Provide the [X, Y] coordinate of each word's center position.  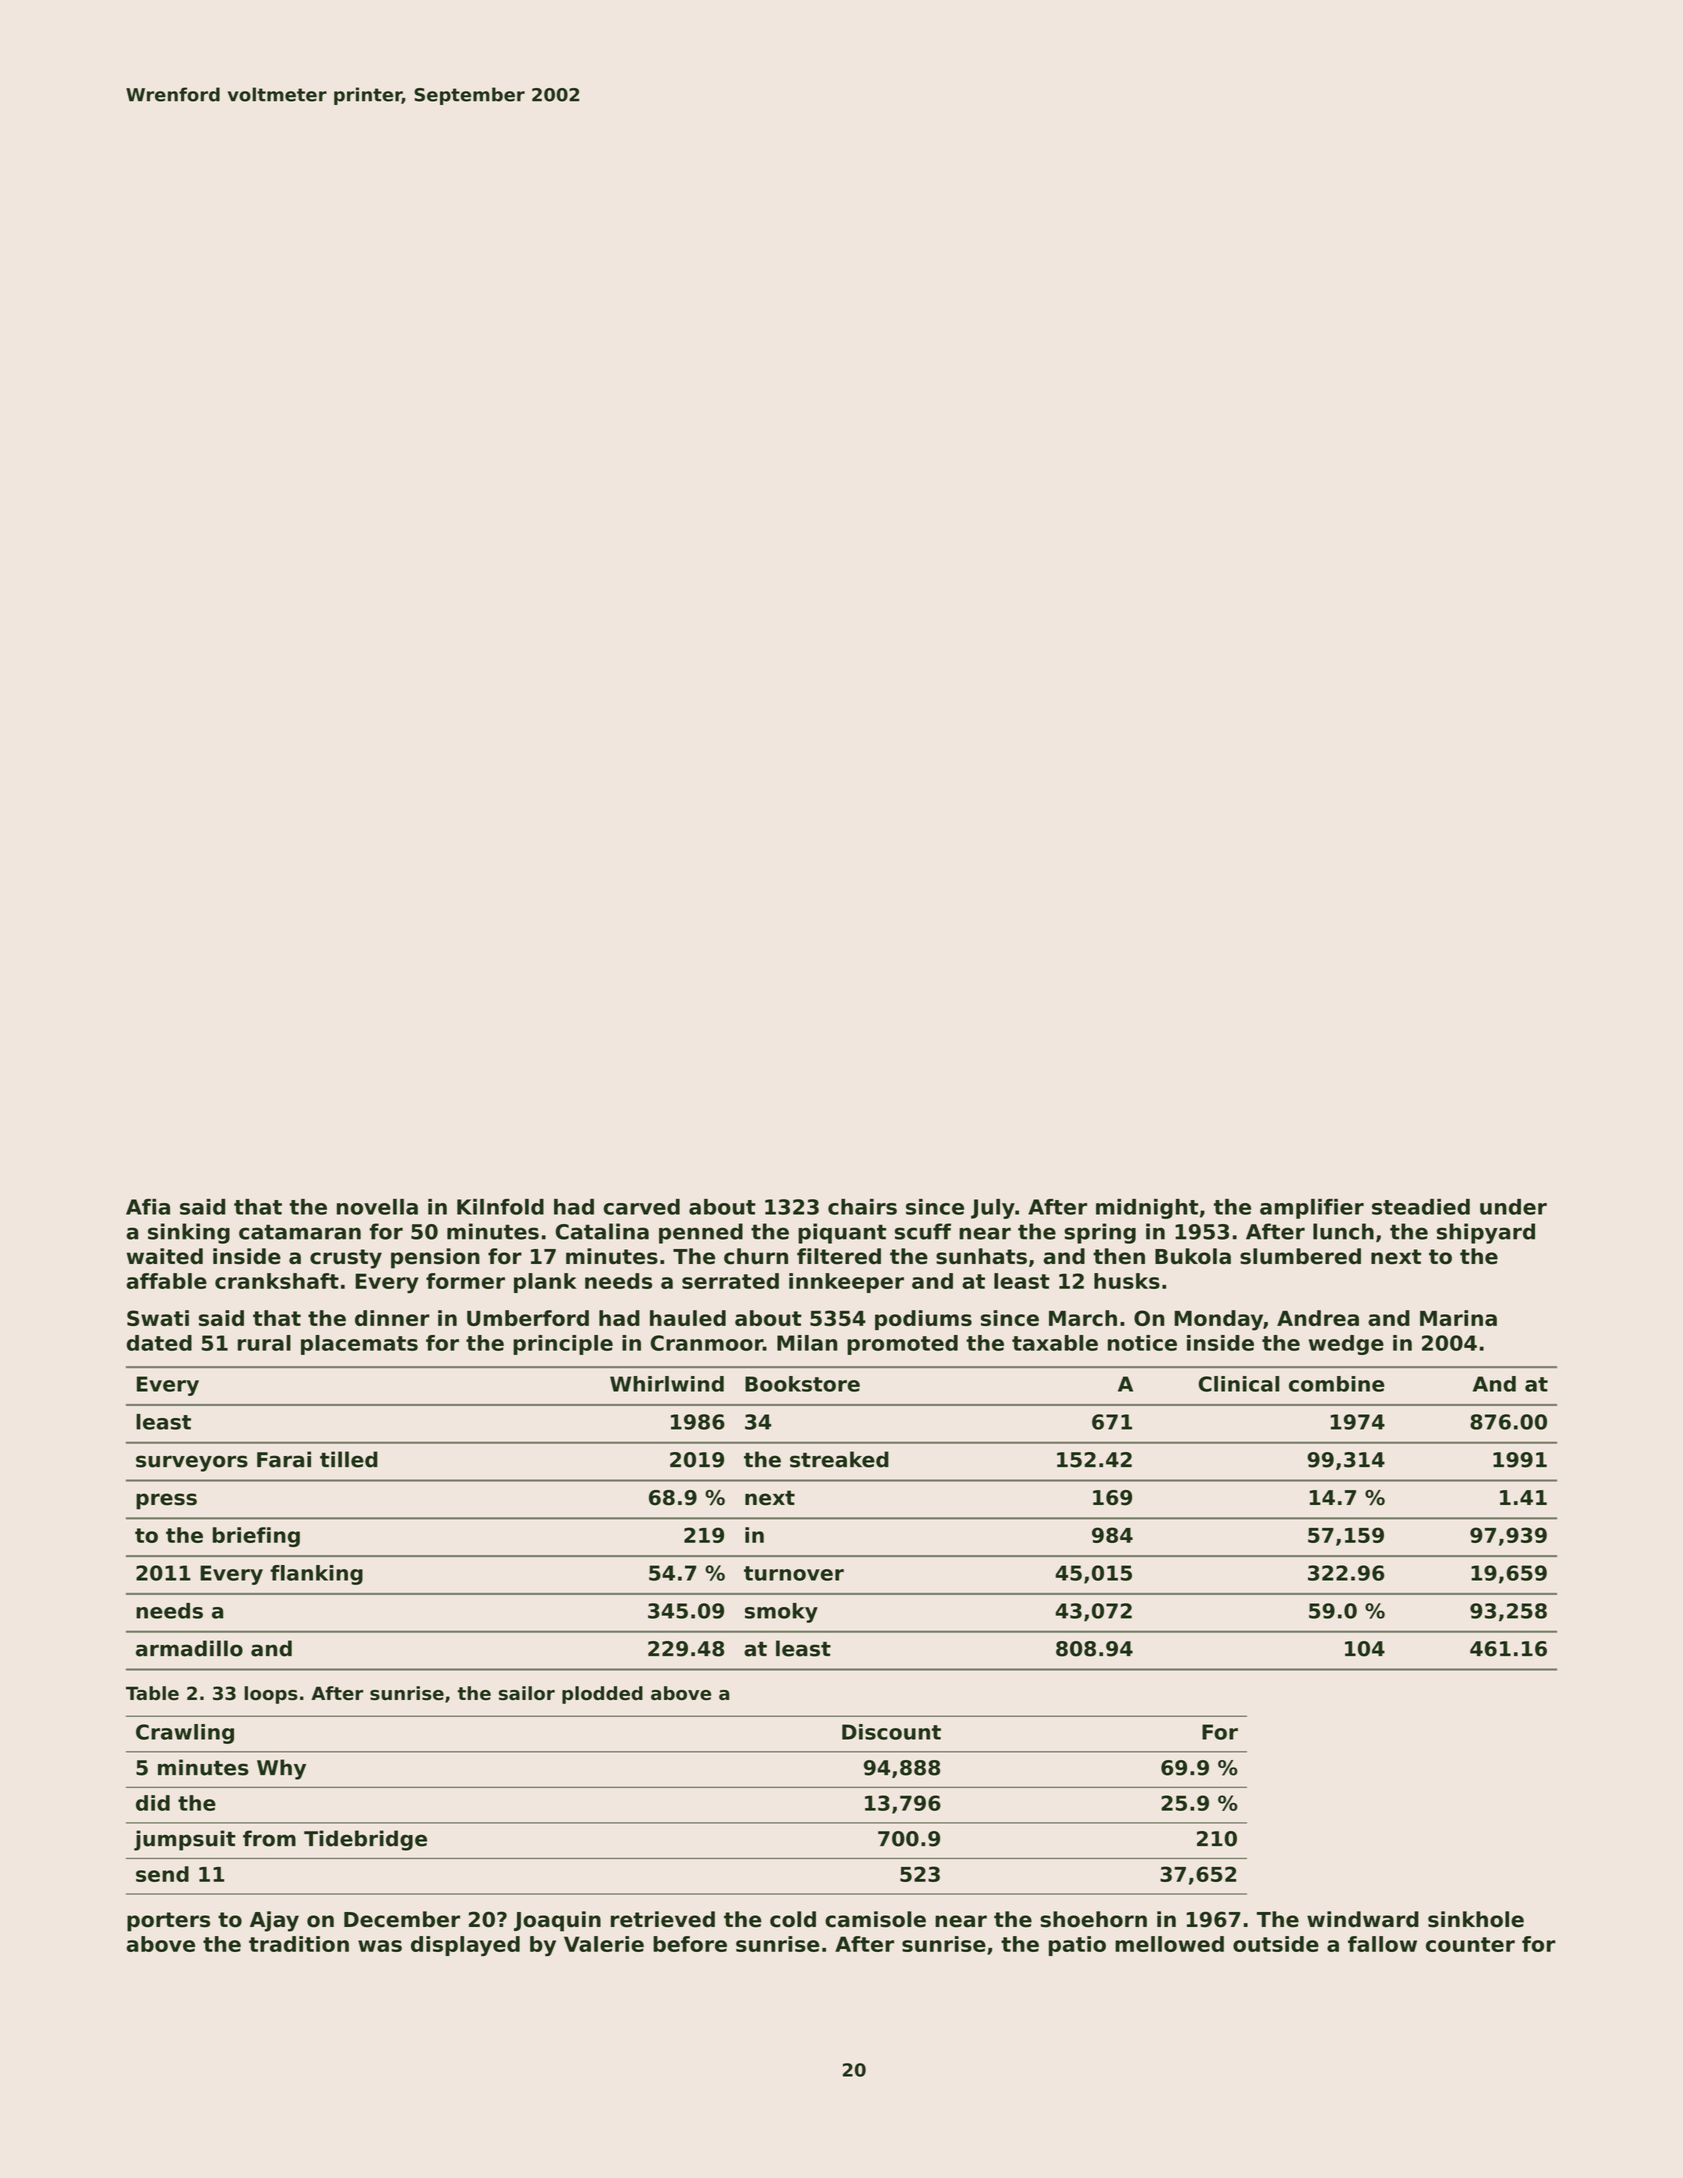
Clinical [1238, 1384]
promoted [902, 1345]
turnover [794, 1573]
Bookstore [802, 1384]
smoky [781, 1613]
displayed [465, 1946]
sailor [527, 1693]
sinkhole [1476, 1919]
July [993, 1209]
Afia [148, 1207]
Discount [891, 1732]
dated [159, 1343]
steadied [1421, 1207]
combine [1336, 1384]
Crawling [185, 1734]
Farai [284, 1459]
